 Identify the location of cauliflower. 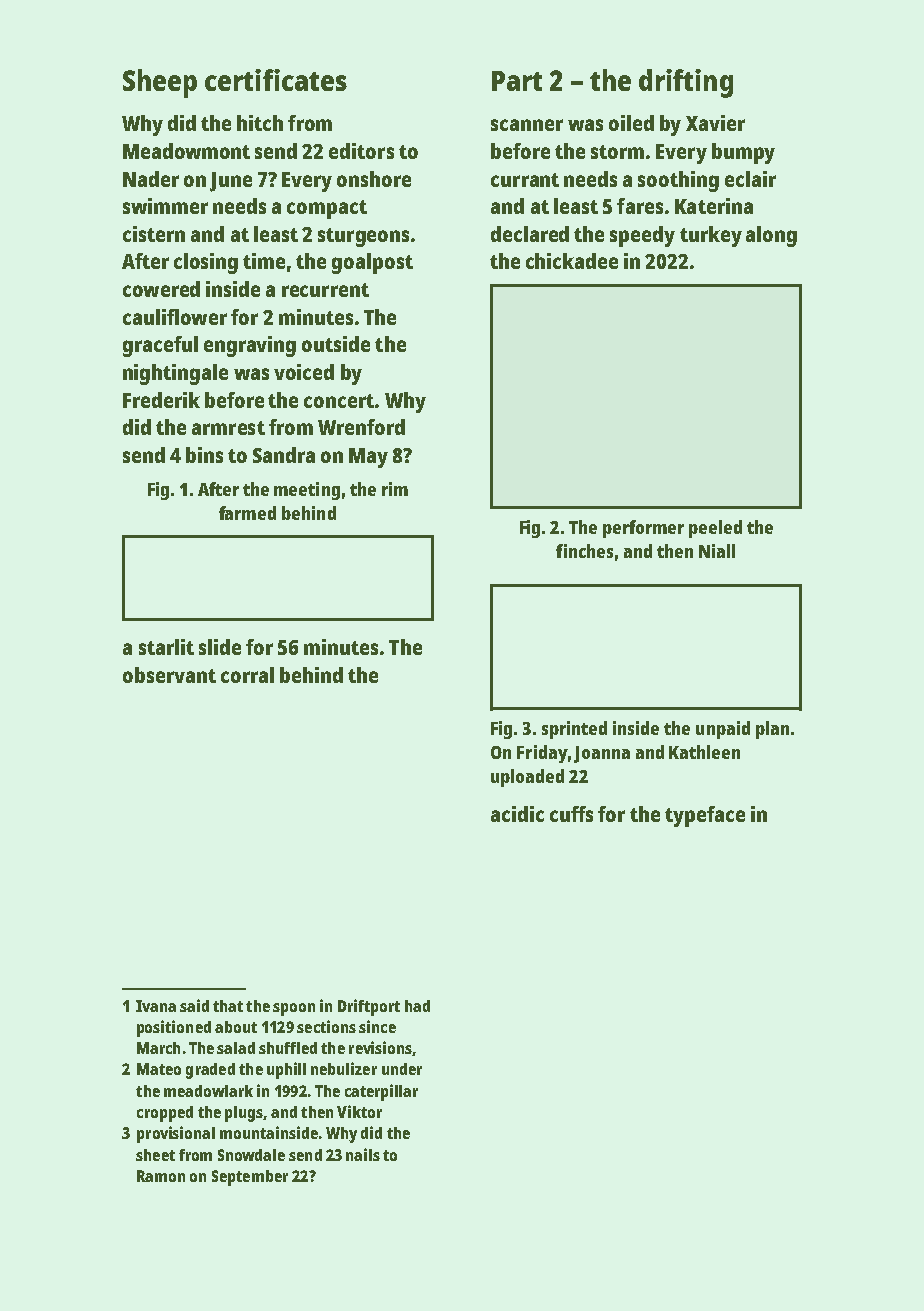
(175, 317).
